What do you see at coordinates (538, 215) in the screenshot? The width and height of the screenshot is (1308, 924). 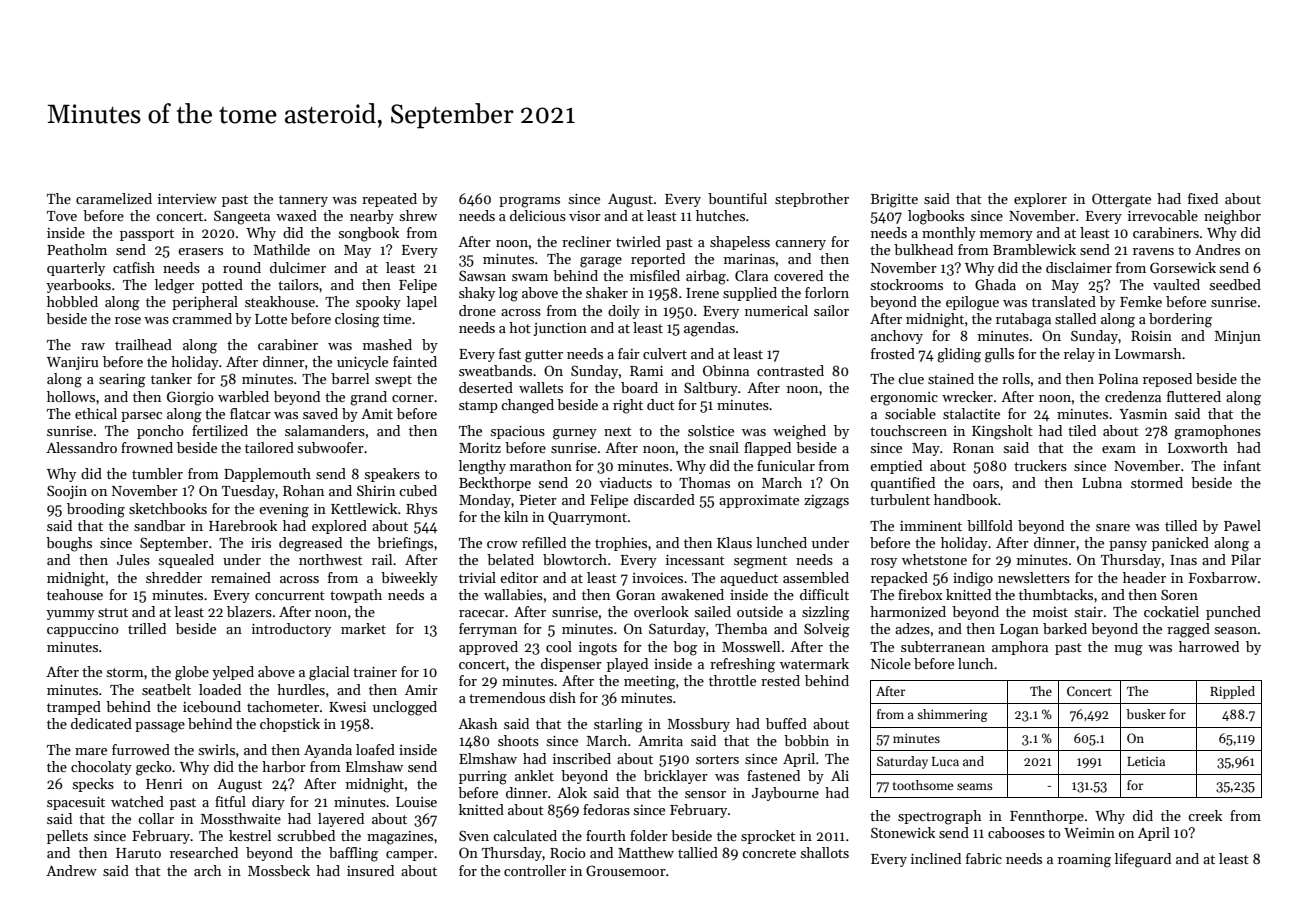 I see `delicious` at bounding box center [538, 215].
